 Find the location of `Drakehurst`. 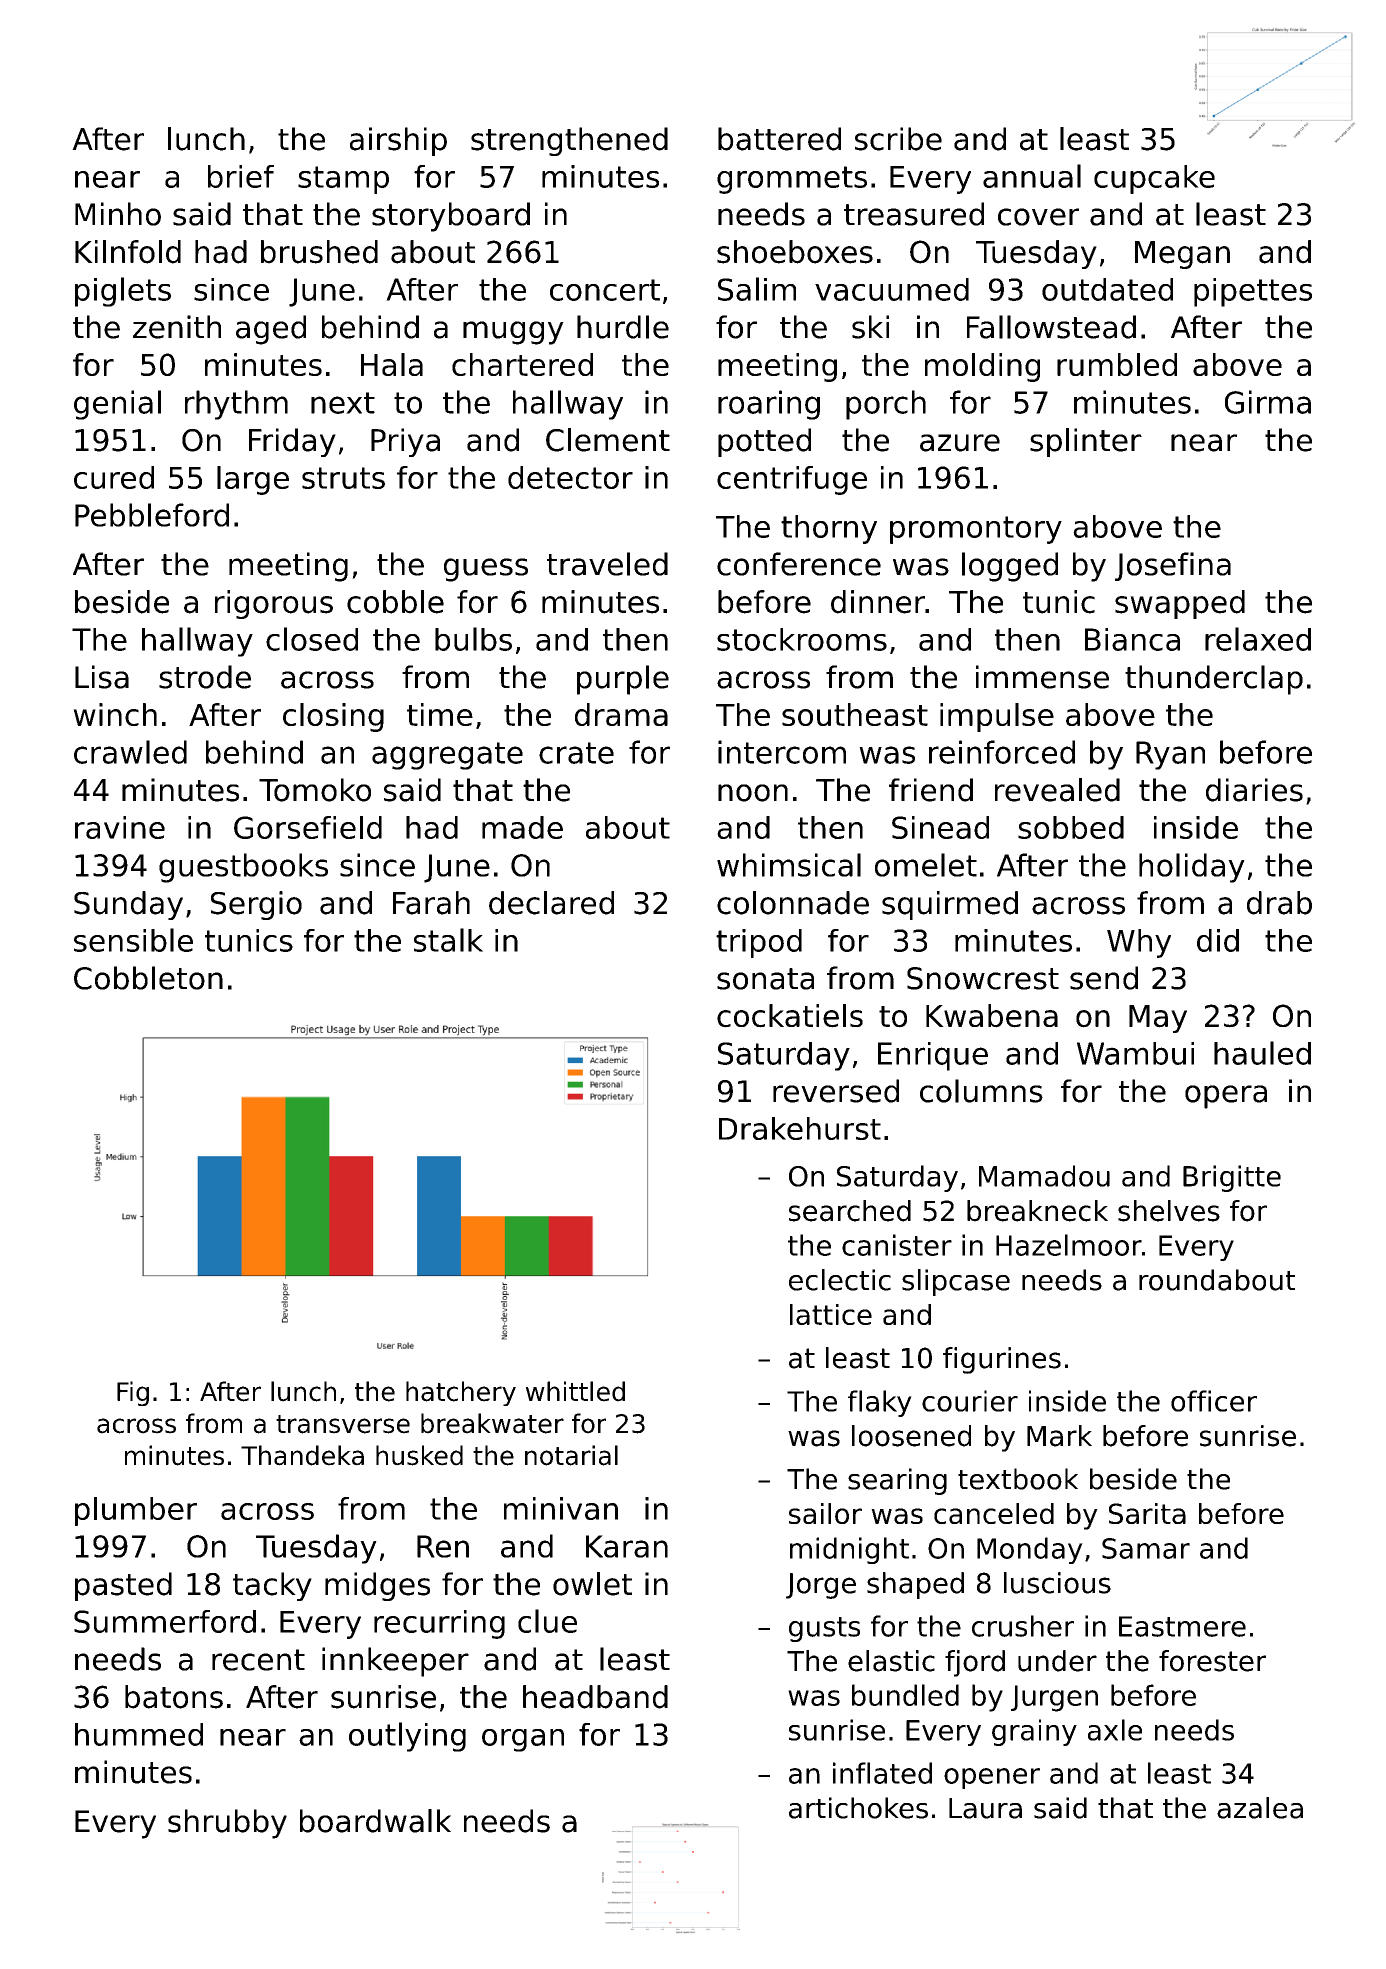

Drakehurst is located at coordinates (800, 1128).
